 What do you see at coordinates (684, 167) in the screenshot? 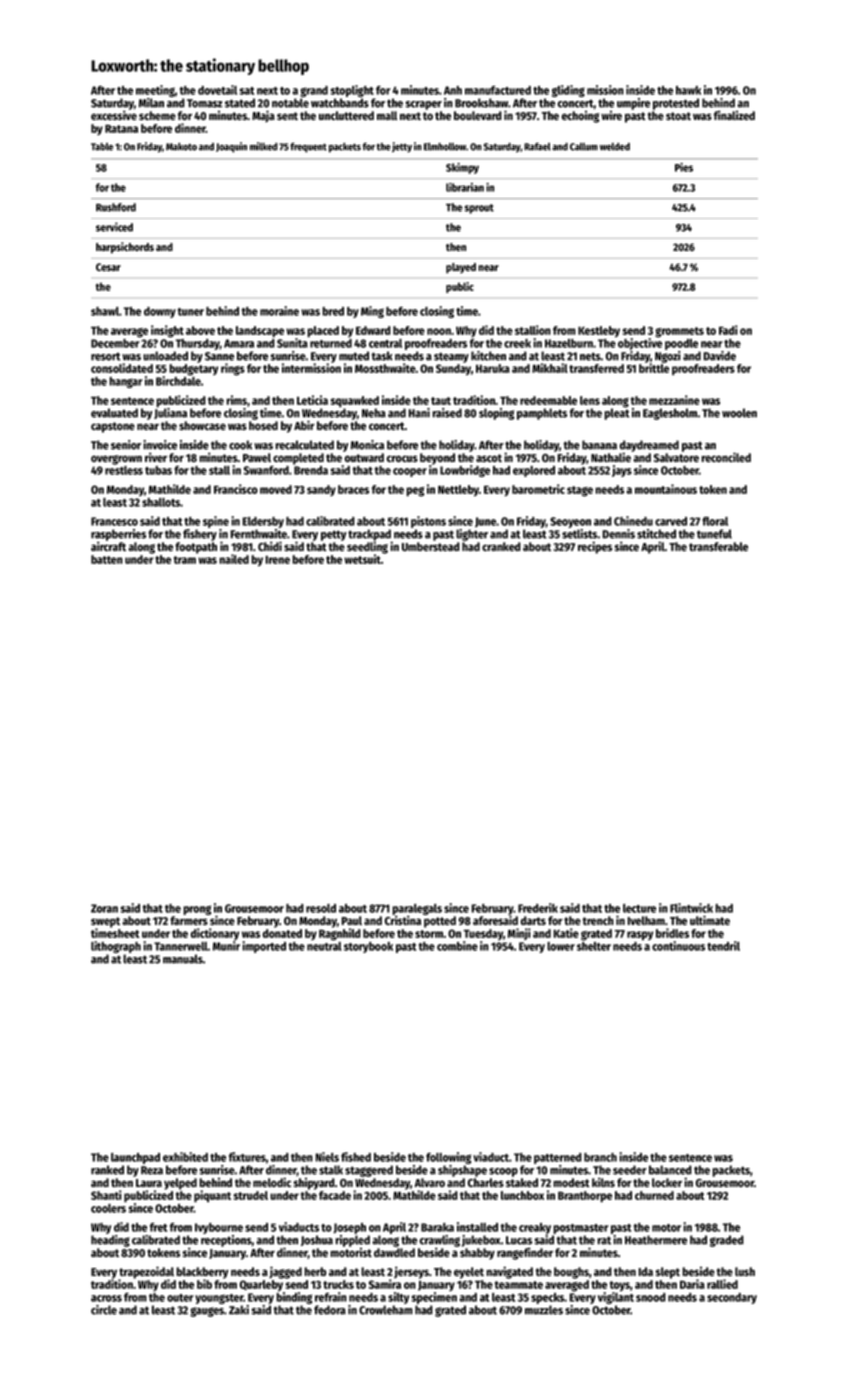
I see `Pies` at bounding box center [684, 167].
